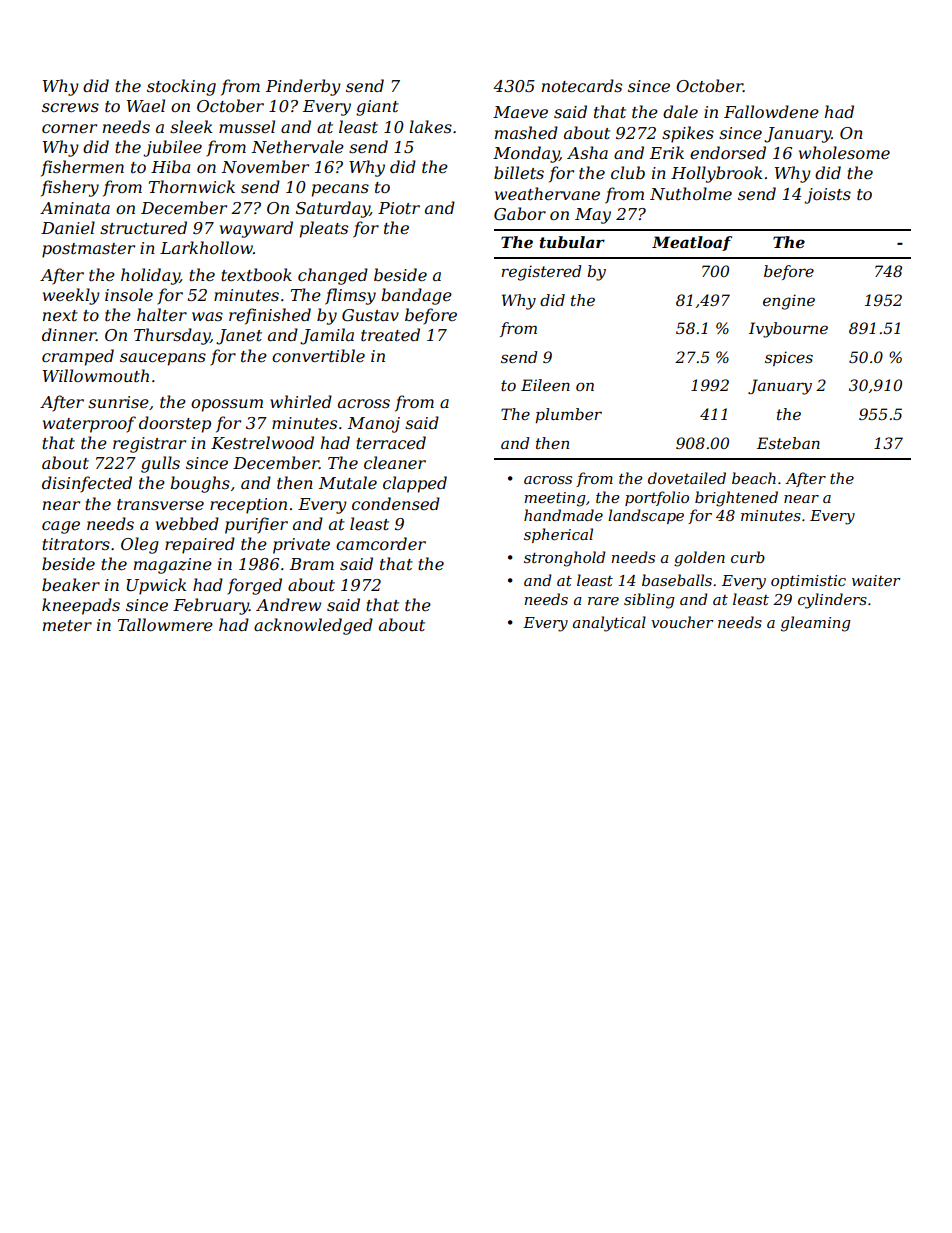  What do you see at coordinates (609, 624) in the screenshot?
I see `analytical` at bounding box center [609, 624].
